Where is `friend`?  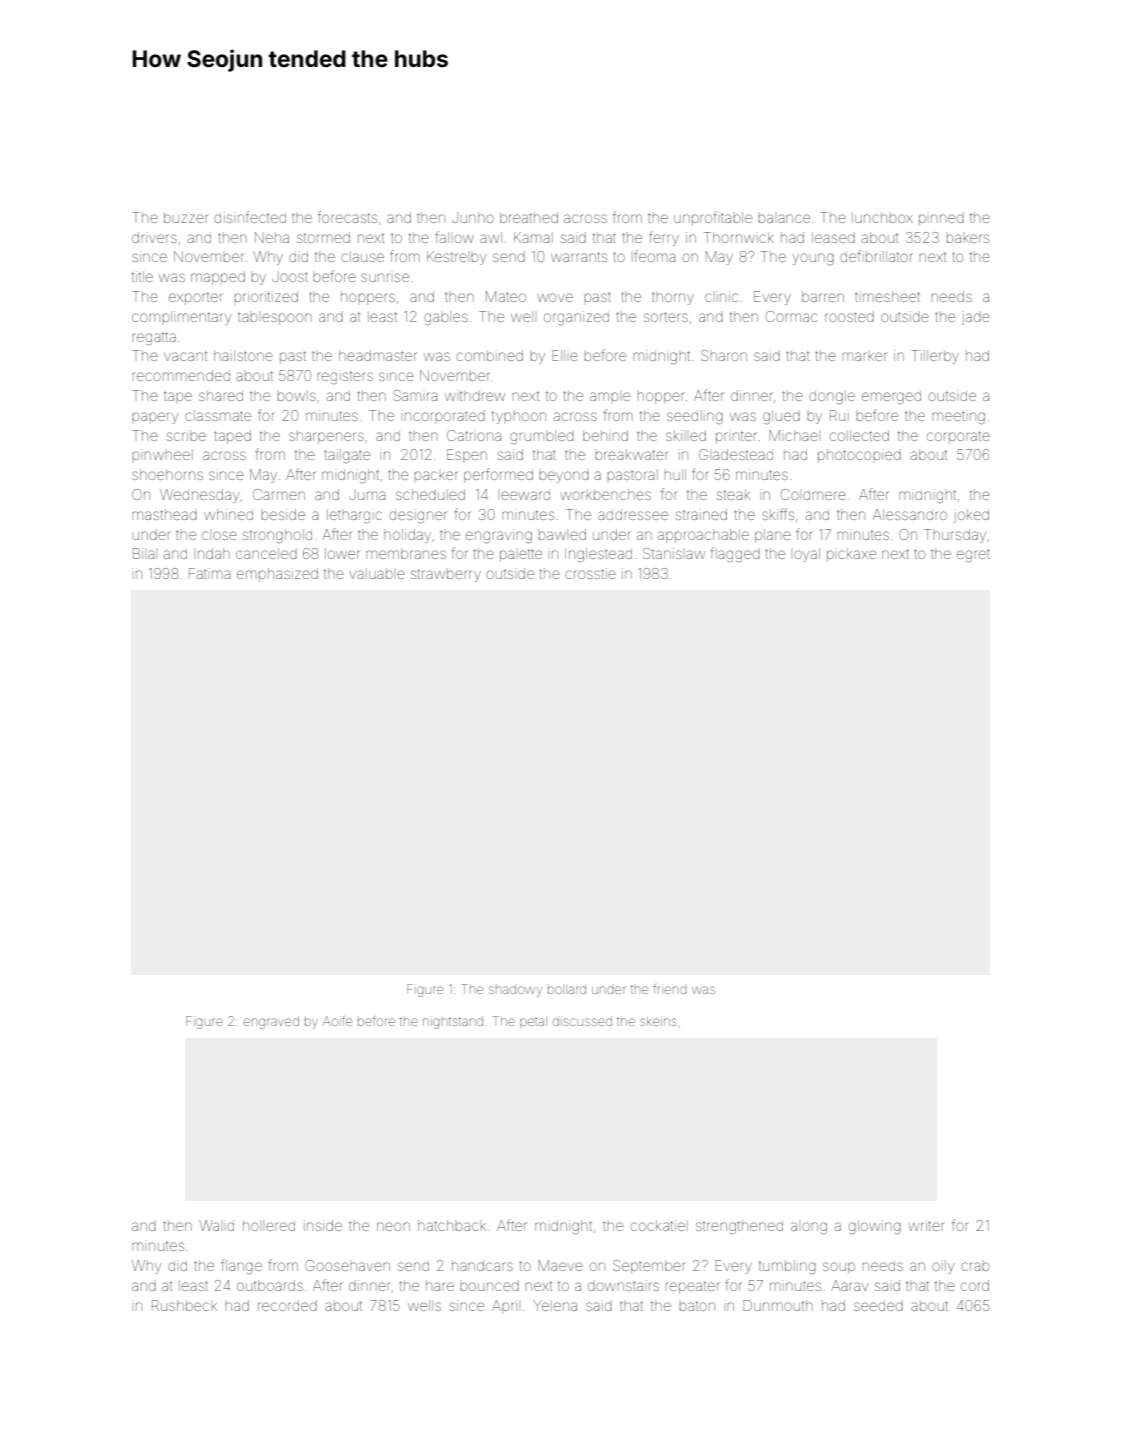
friend is located at coordinates (669, 989).
